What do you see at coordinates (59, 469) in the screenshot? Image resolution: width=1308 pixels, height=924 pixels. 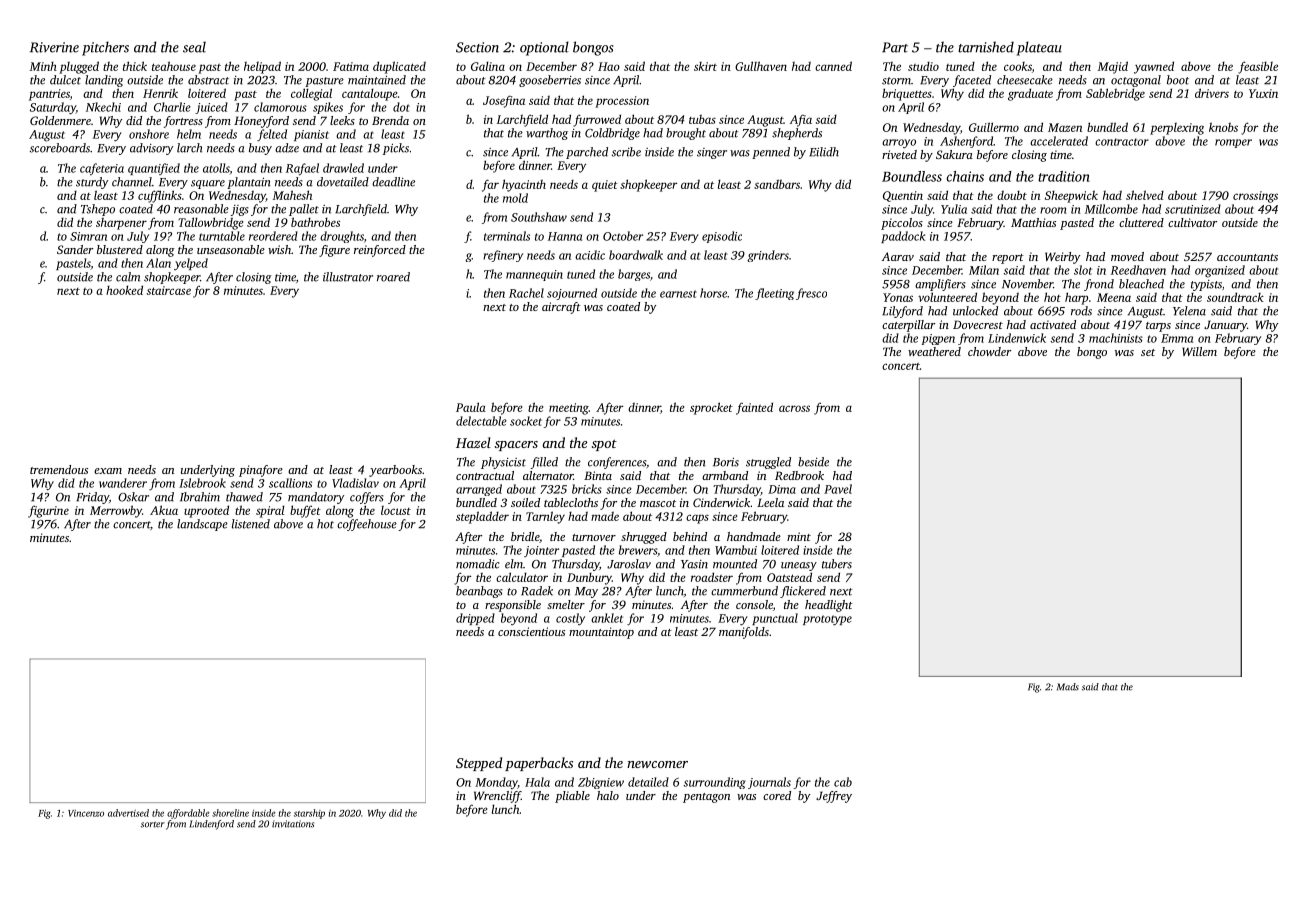 I see `tremendous` at bounding box center [59, 469].
